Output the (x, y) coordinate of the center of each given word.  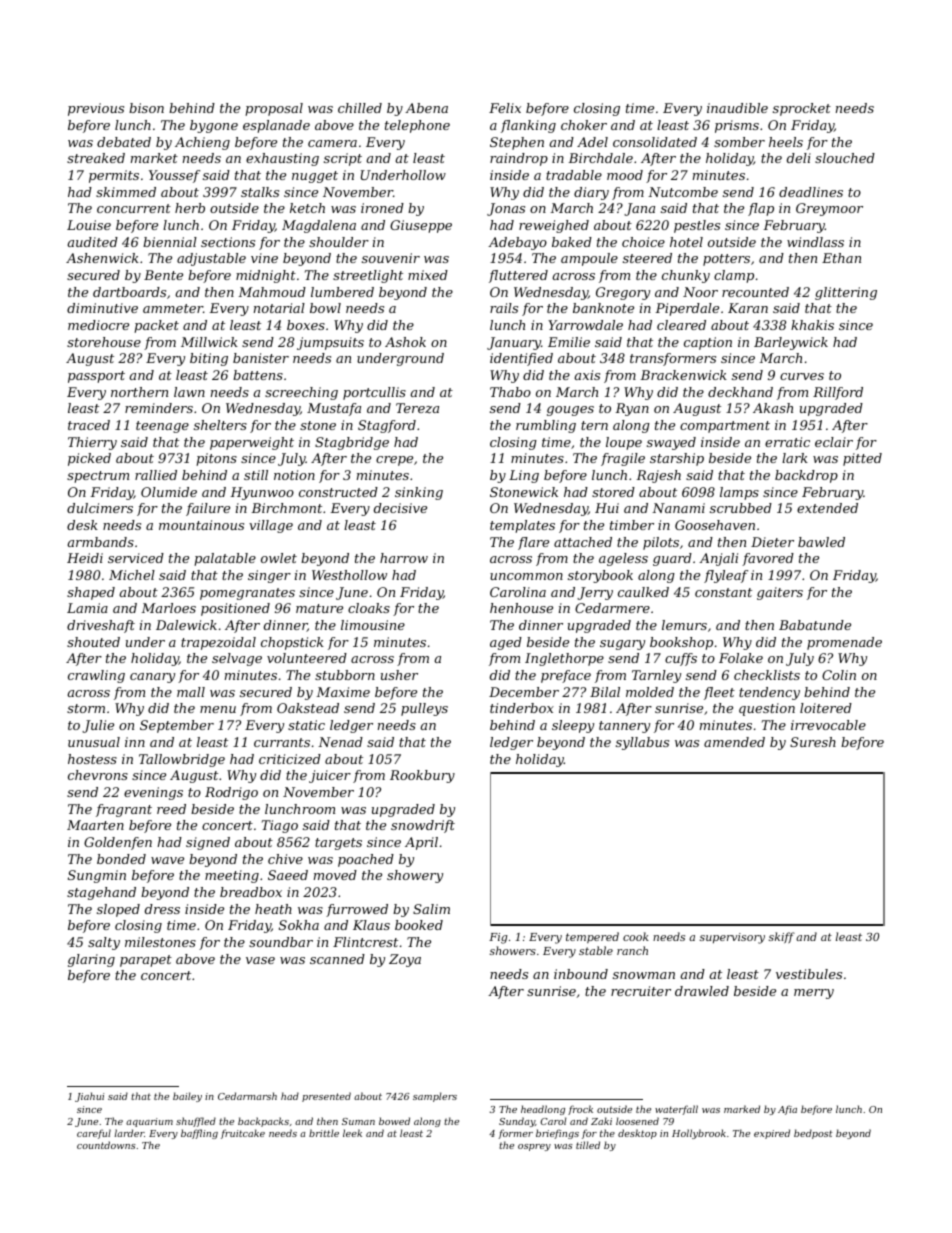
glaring (91, 960)
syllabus (642, 743)
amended (734, 742)
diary (591, 193)
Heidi (85, 558)
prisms (737, 126)
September (177, 726)
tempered (592, 937)
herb (190, 208)
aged (506, 643)
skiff (782, 937)
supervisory (732, 938)
